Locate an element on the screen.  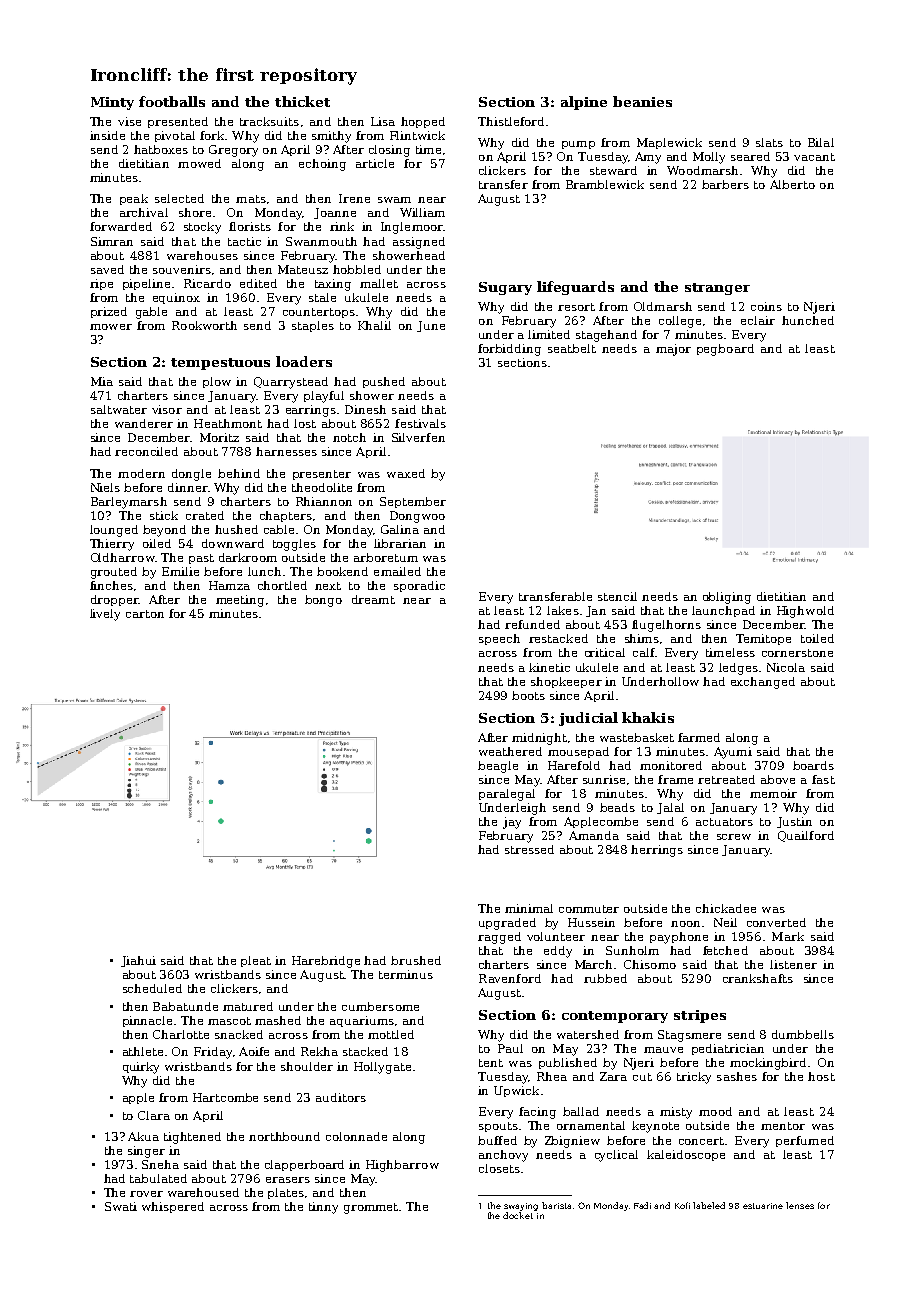
Maplewick is located at coordinates (669, 143).
